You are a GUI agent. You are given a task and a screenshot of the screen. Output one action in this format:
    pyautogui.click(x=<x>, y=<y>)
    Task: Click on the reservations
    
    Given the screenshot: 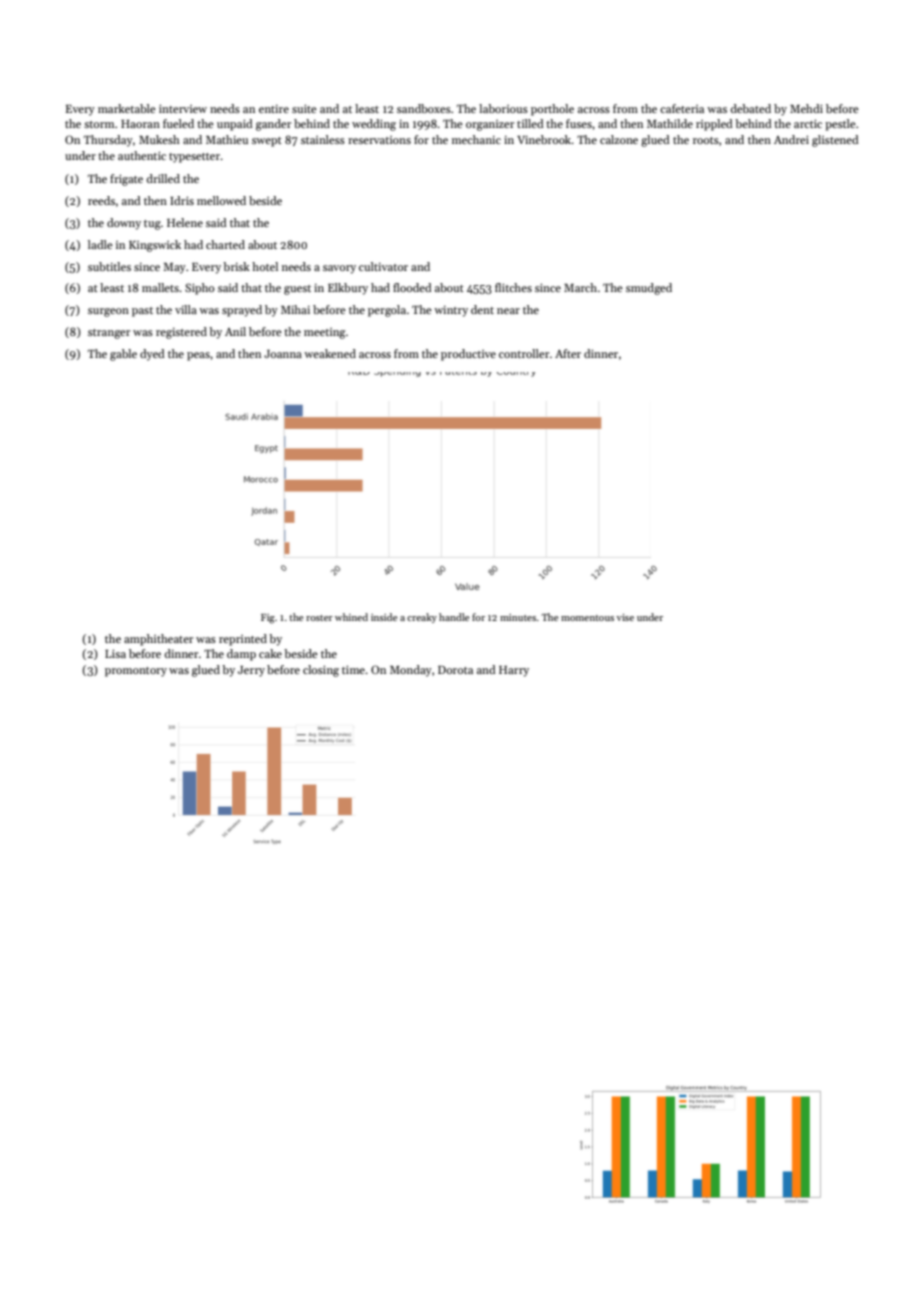 What is the action you would take?
    pyautogui.click(x=379, y=140)
